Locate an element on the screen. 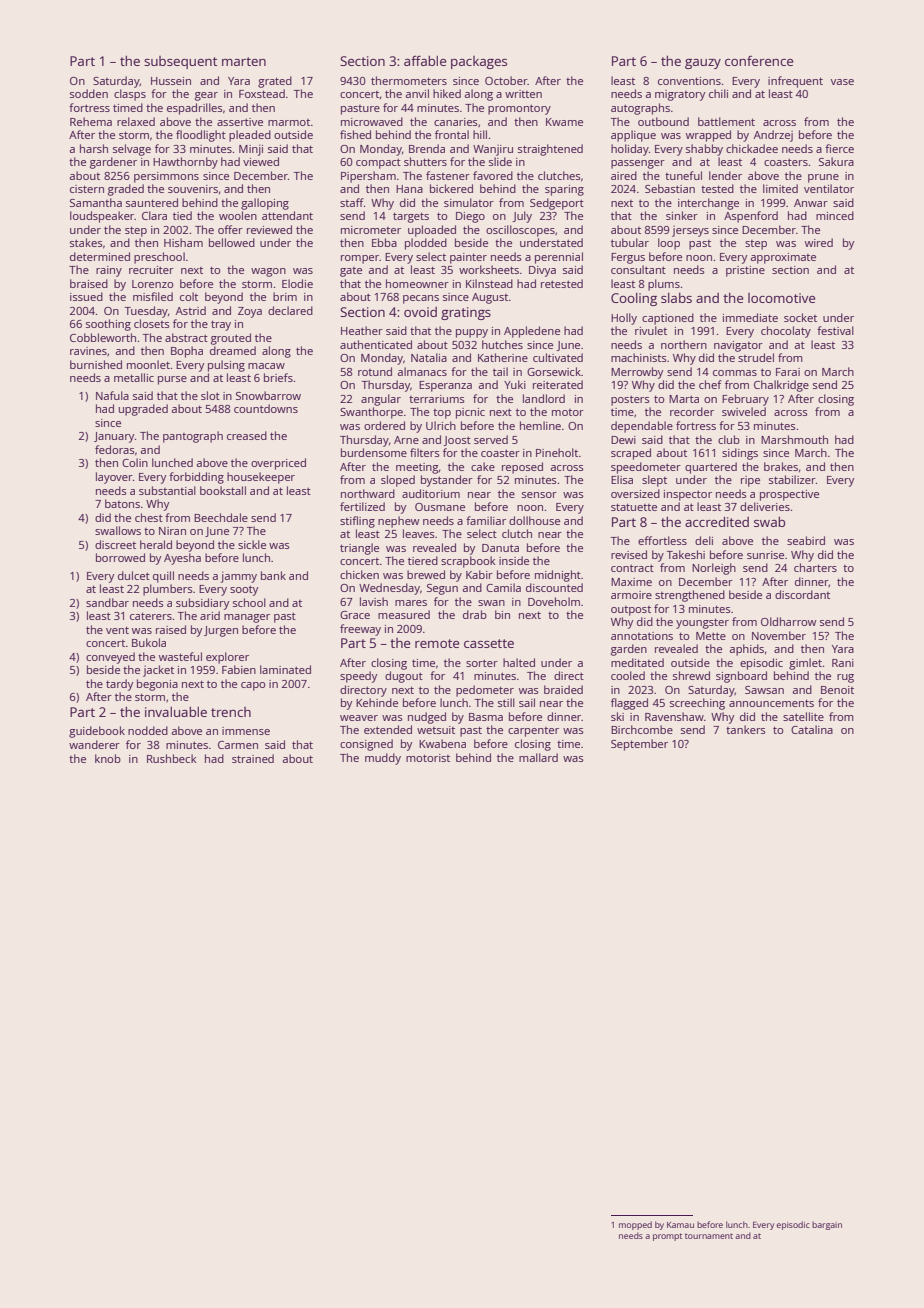 The height and width of the screenshot is (1308, 924). sail is located at coordinates (527, 702).
